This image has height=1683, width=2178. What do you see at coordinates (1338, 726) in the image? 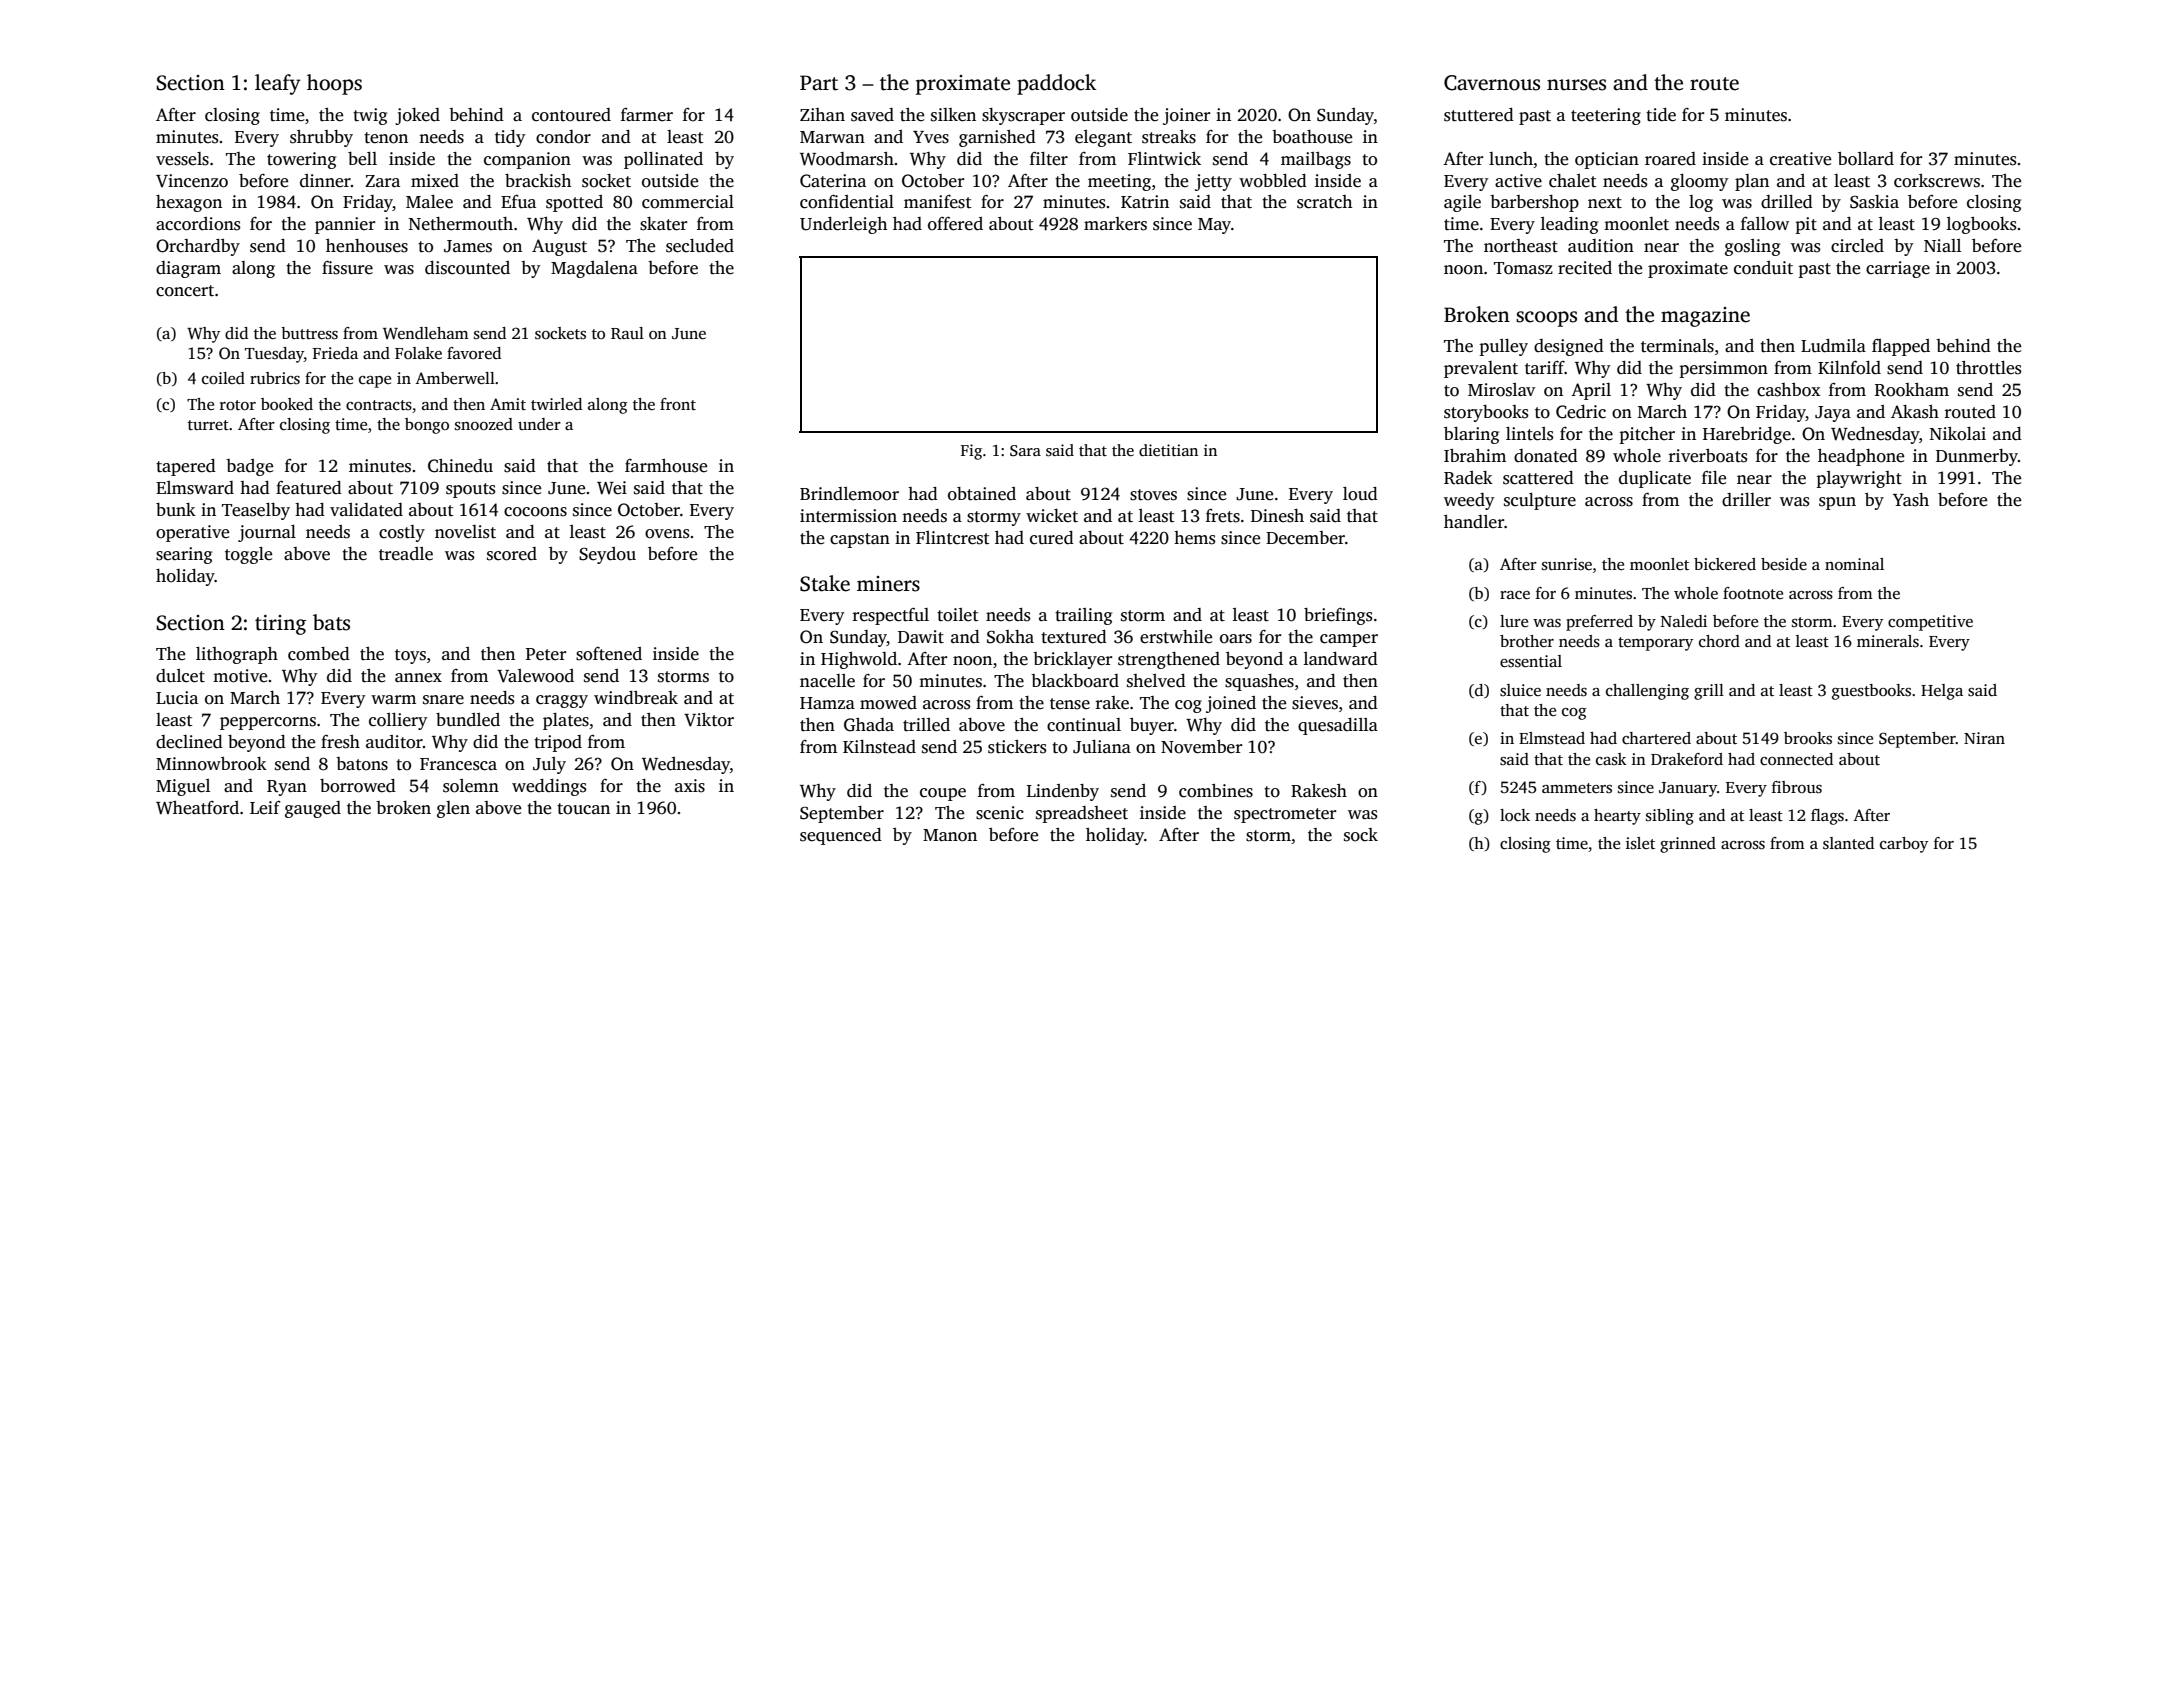
I see `quesadilla` at bounding box center [1338, 726].
